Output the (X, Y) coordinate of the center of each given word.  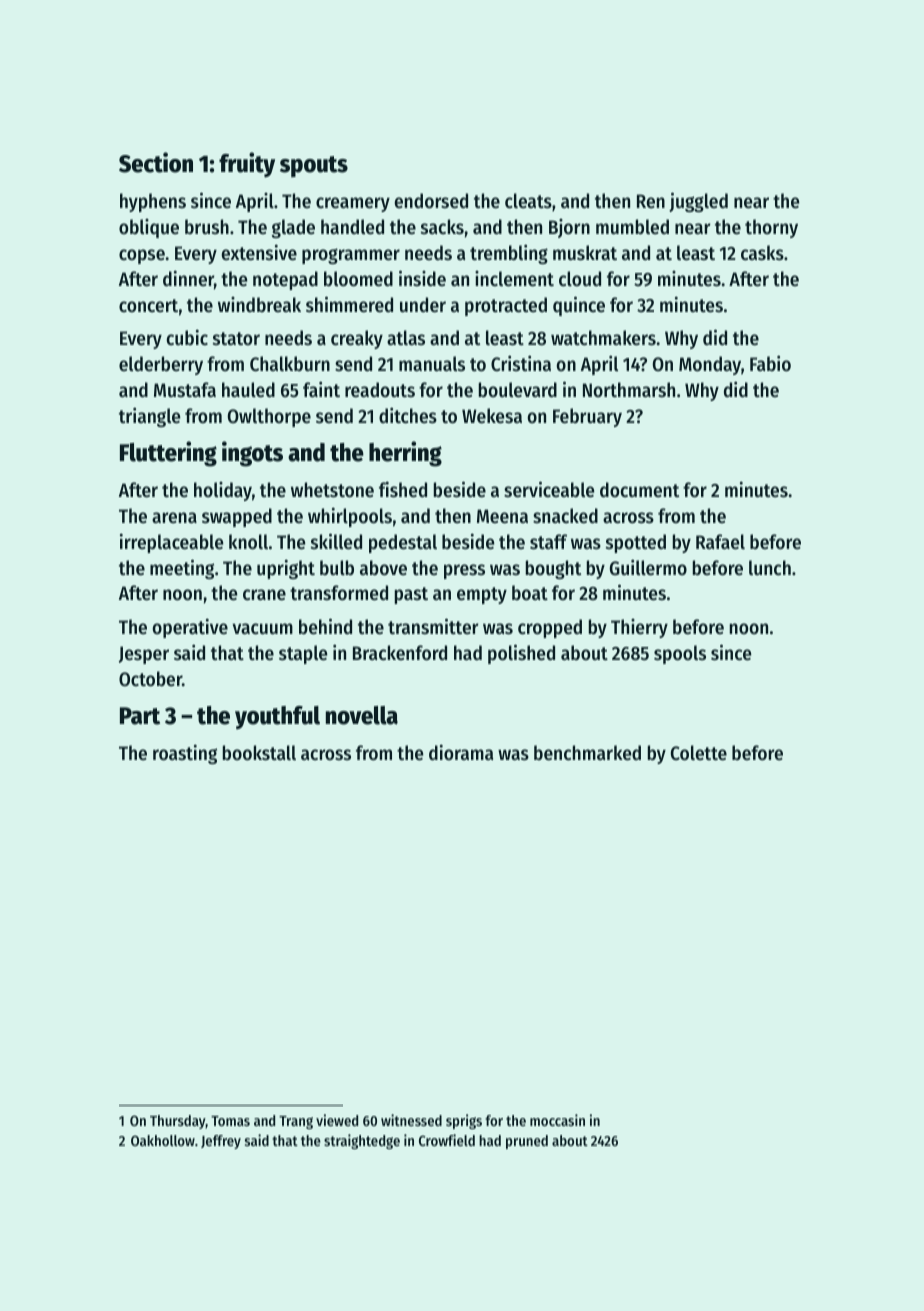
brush (207, 226)
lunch (770, 568)
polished (521, 654)
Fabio (770, 363)
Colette (699, 753)
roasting (185, 754)
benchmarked (587, 753)
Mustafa (185, 389)
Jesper (144, 655)
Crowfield (447, 1140)
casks (762, 253)
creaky (357, 339)
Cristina (521, 363)
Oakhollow (163, 1140)
